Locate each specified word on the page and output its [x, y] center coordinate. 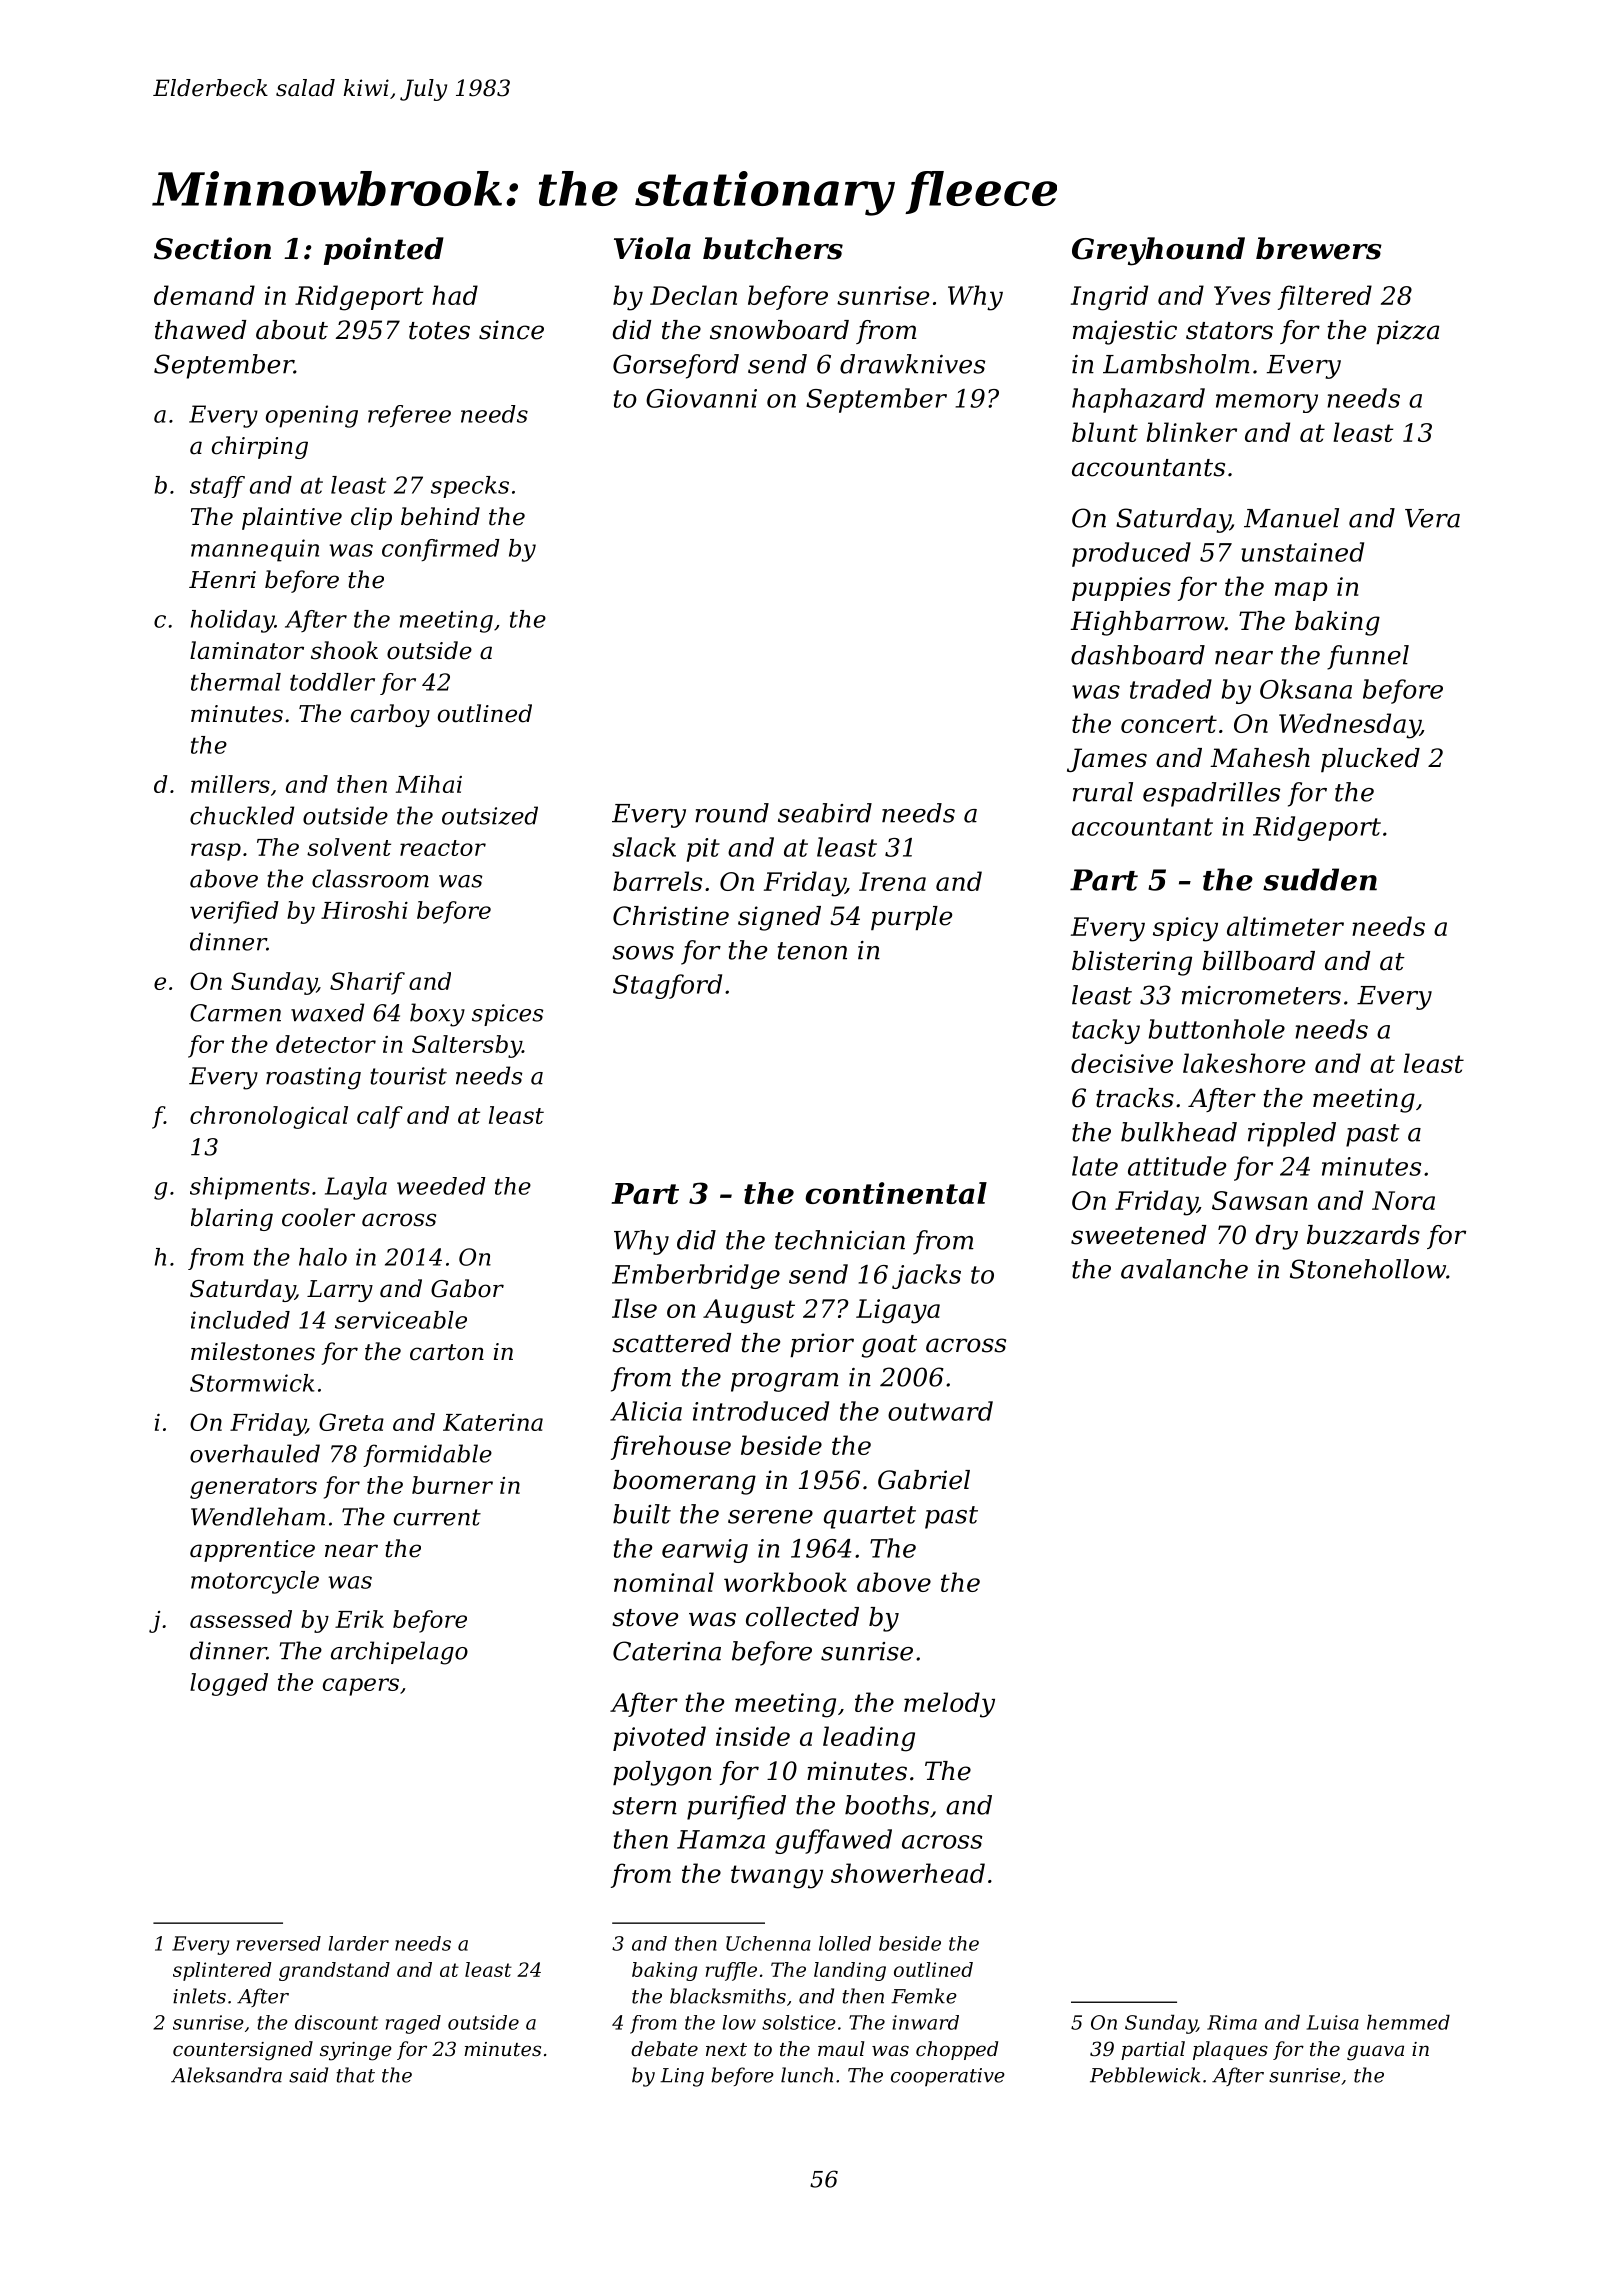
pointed [384, 251]
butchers [773, 248]
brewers [1319, 248]
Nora [1403, 1200]
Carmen [235, 1013]
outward [940, 1411]
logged [229, 1684]
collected [802, 1617]
